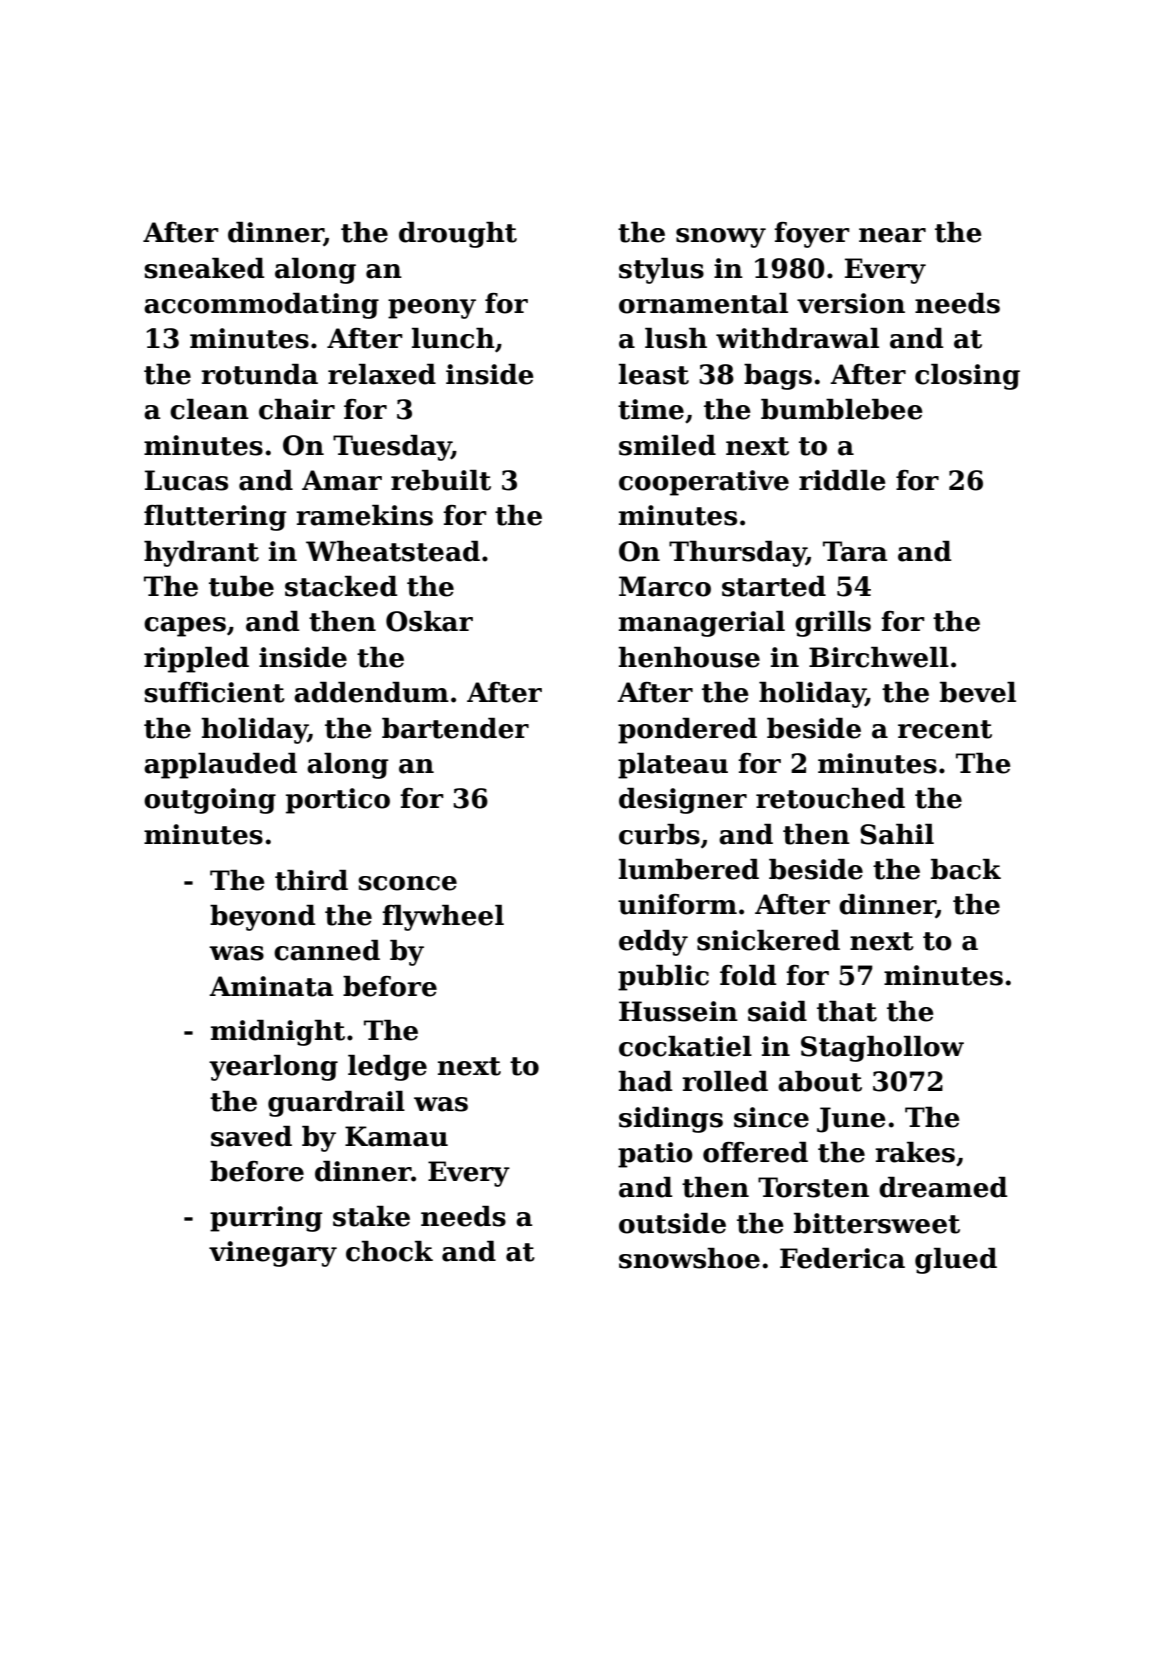 The width and height of the screenshot is (1165, 1654). Describe the element at coordinates (892, 235) in the screenshot. I see `near` at that location.
